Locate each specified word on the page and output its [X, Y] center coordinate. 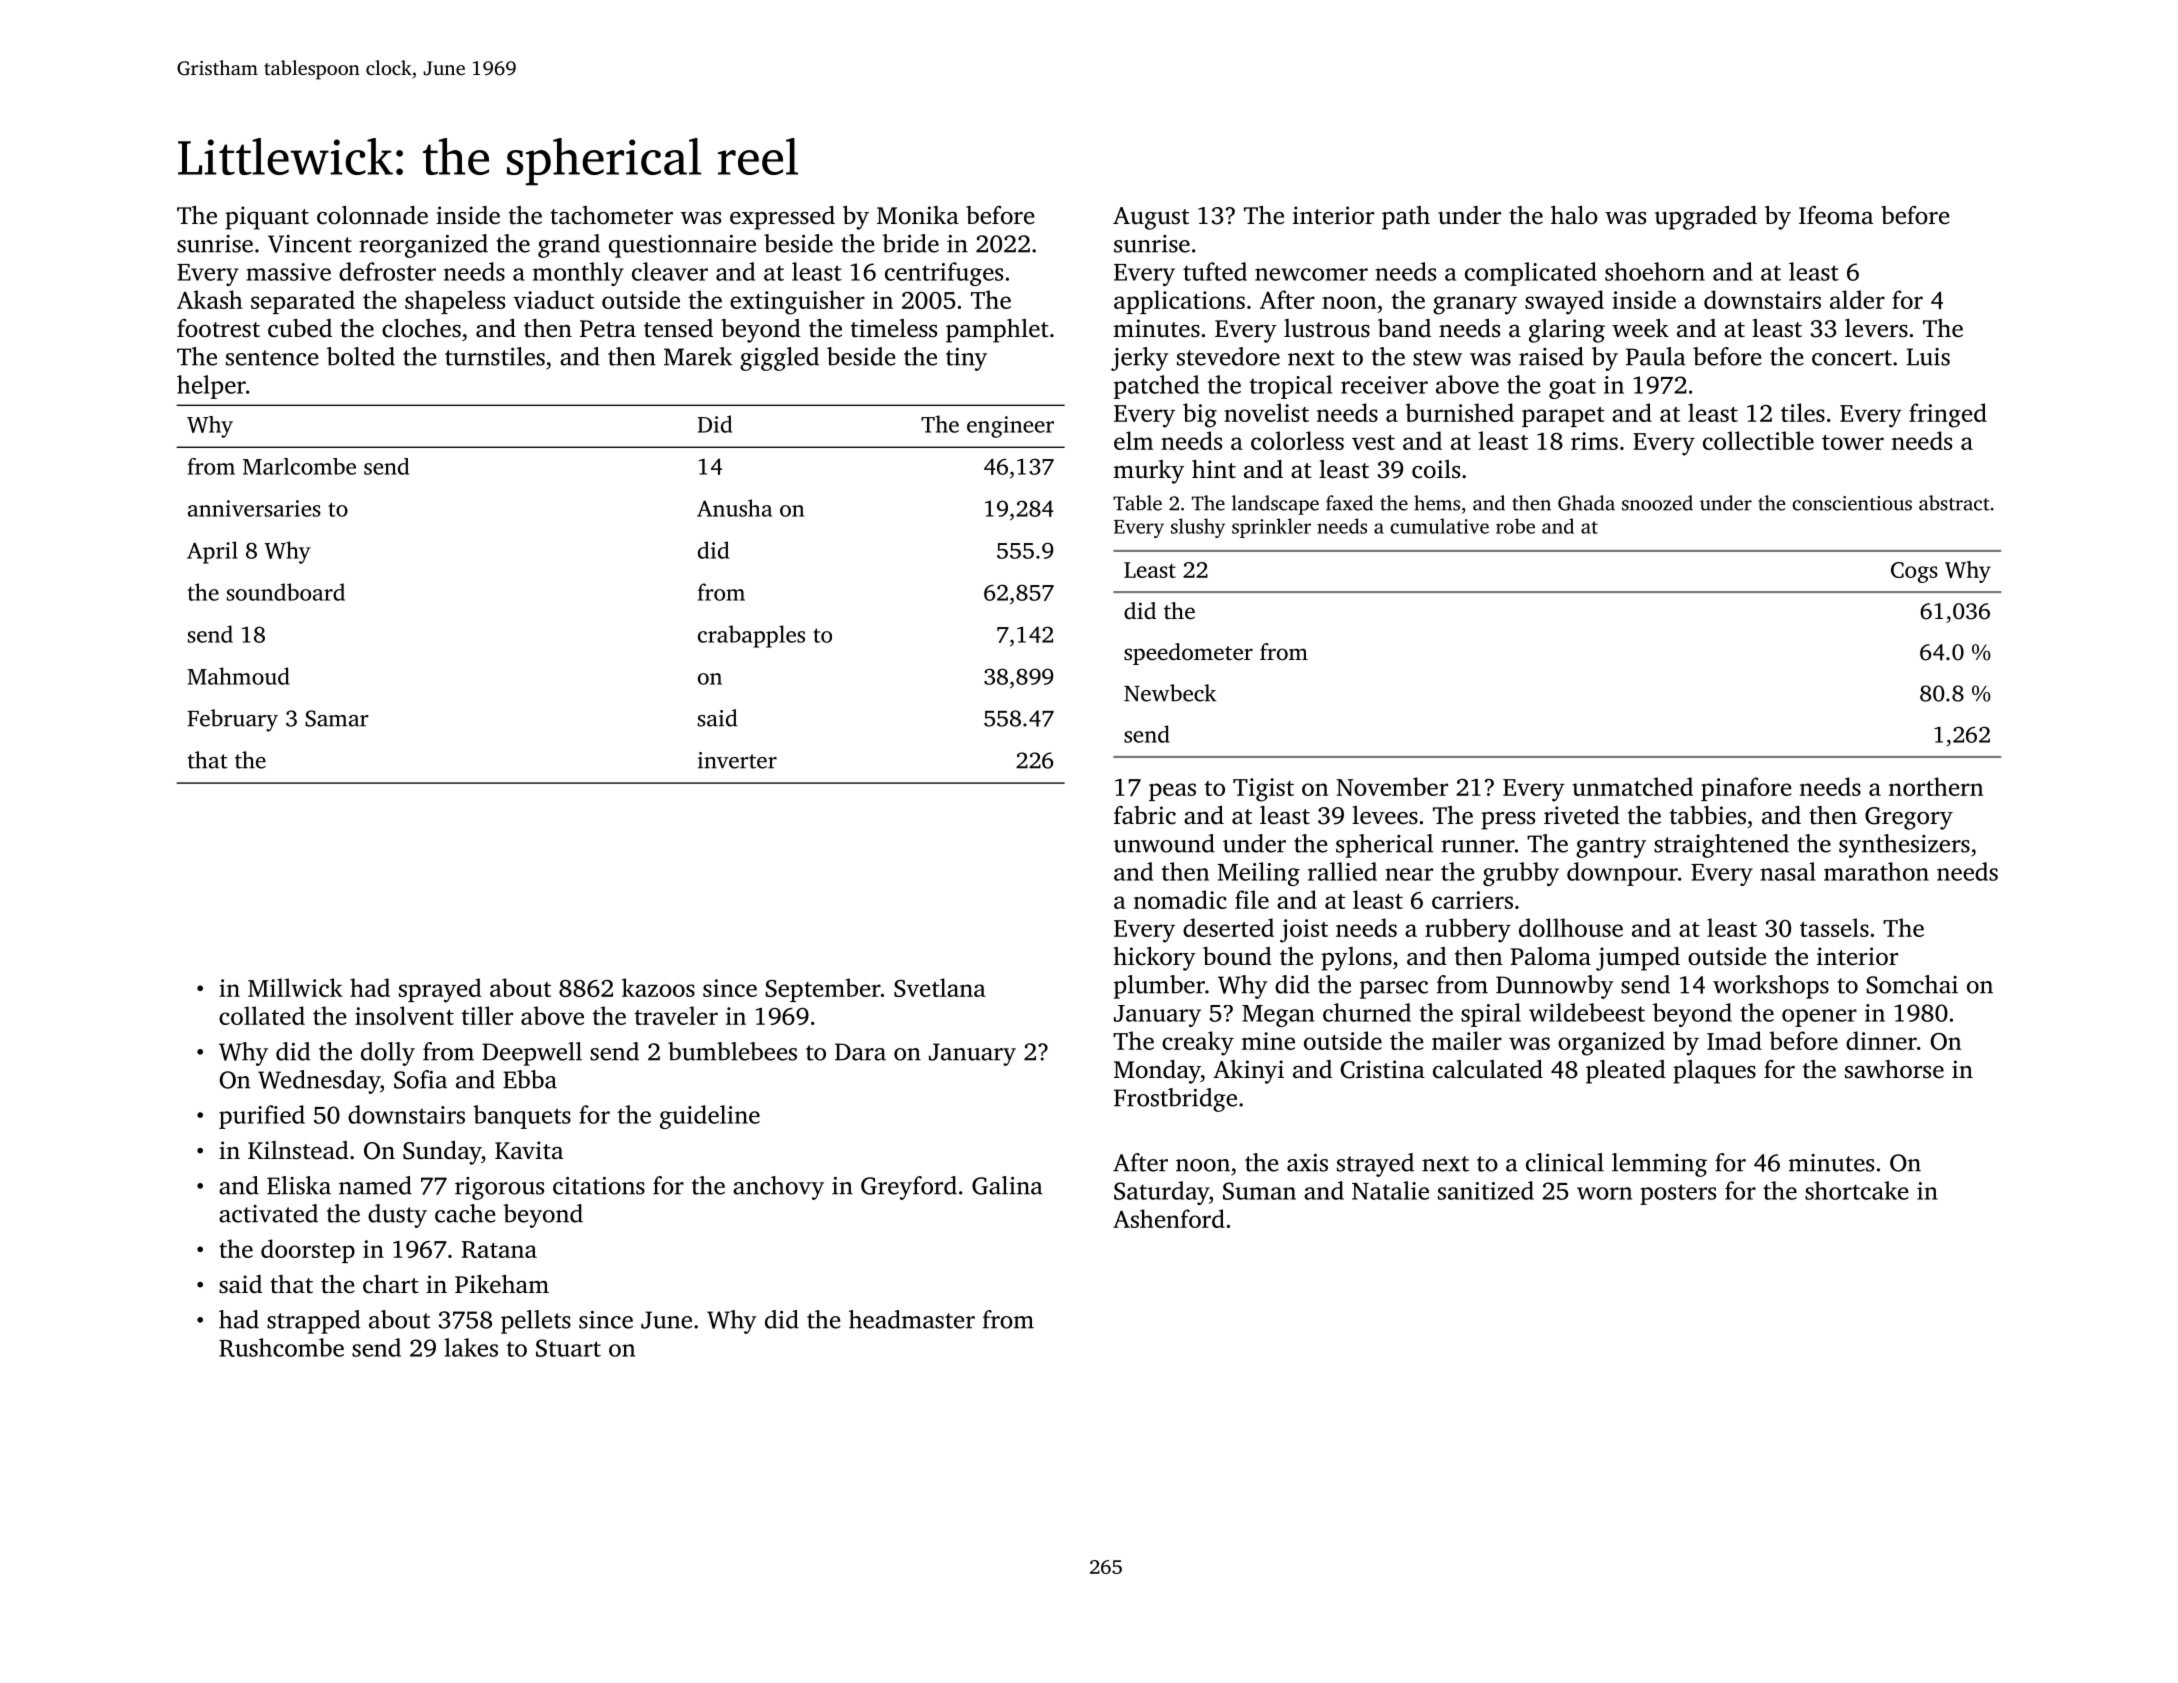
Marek [698, 356]
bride [910, 243]
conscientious [1852, 503]
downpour [1622, 874]
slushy [1198, 528]
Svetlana [940, 987]
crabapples [751, 636]
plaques [1714, 1072]
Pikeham [502, 1284]
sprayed [440, 990]
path [1406, 218]
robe [1515, 526]
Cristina [1382, 1069]
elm [1133, 440]
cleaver [670, 271]
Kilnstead [298, 1150]
